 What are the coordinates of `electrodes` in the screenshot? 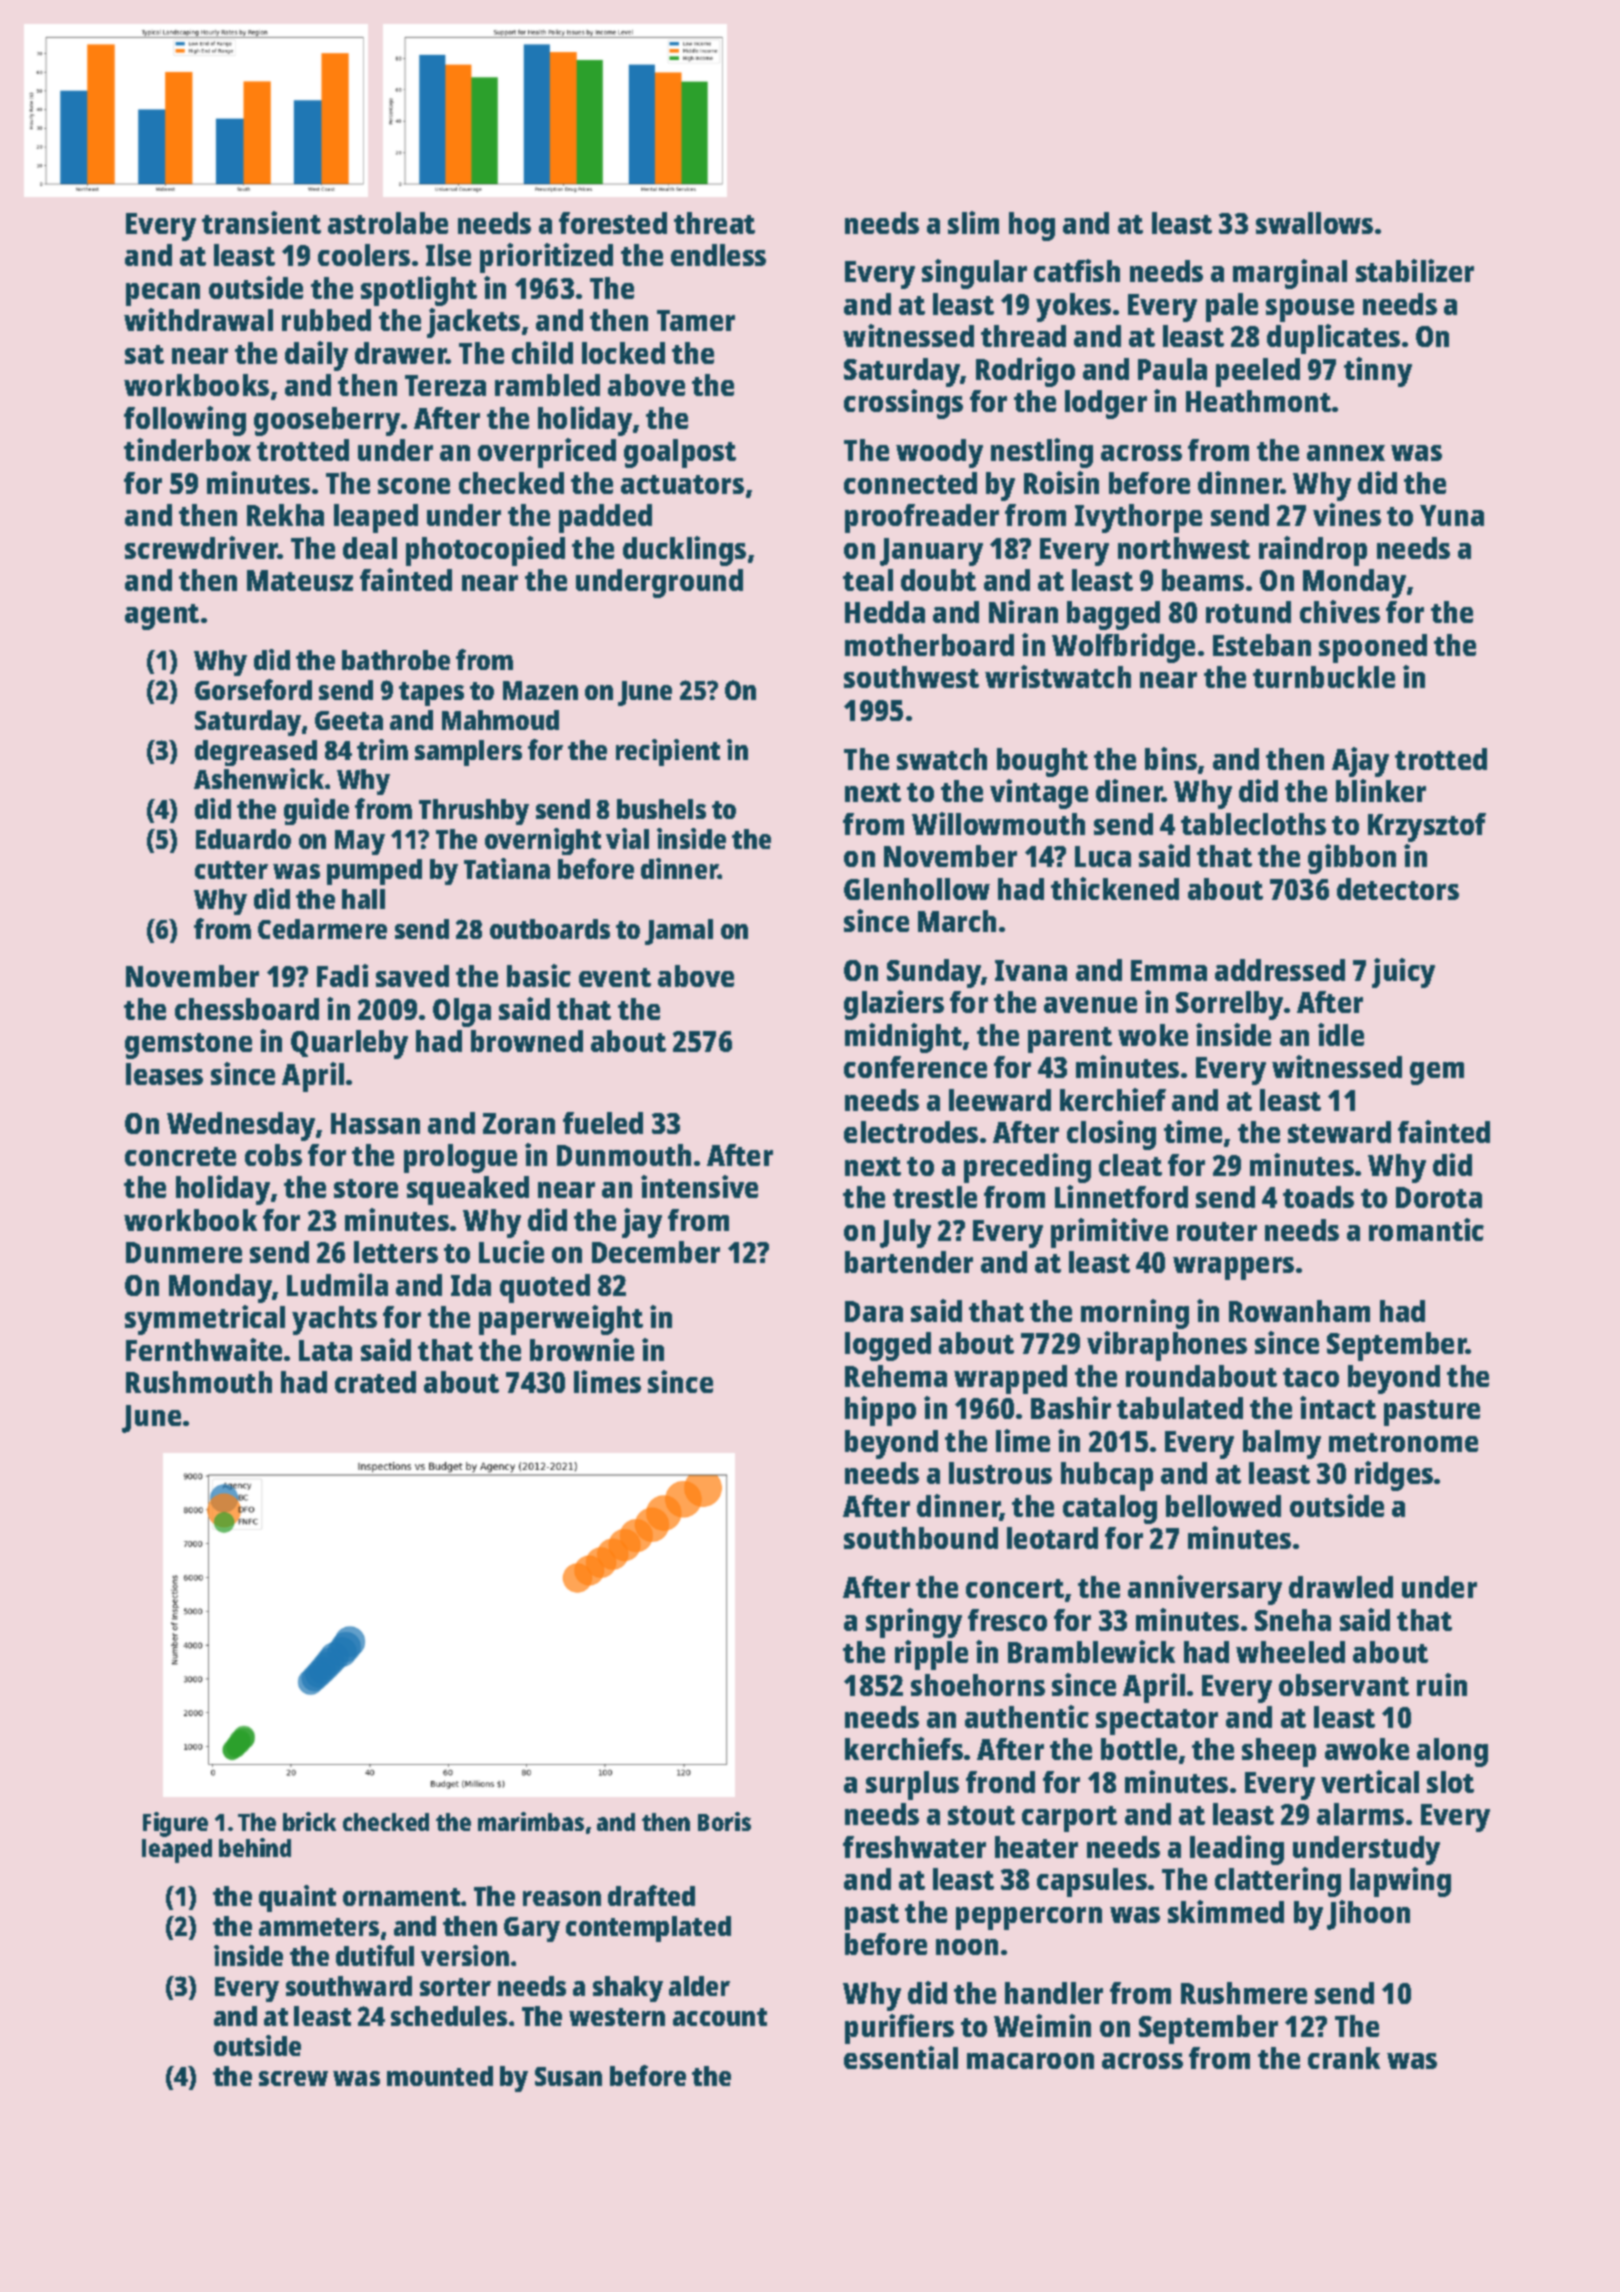 It's located at (911, 1132).
